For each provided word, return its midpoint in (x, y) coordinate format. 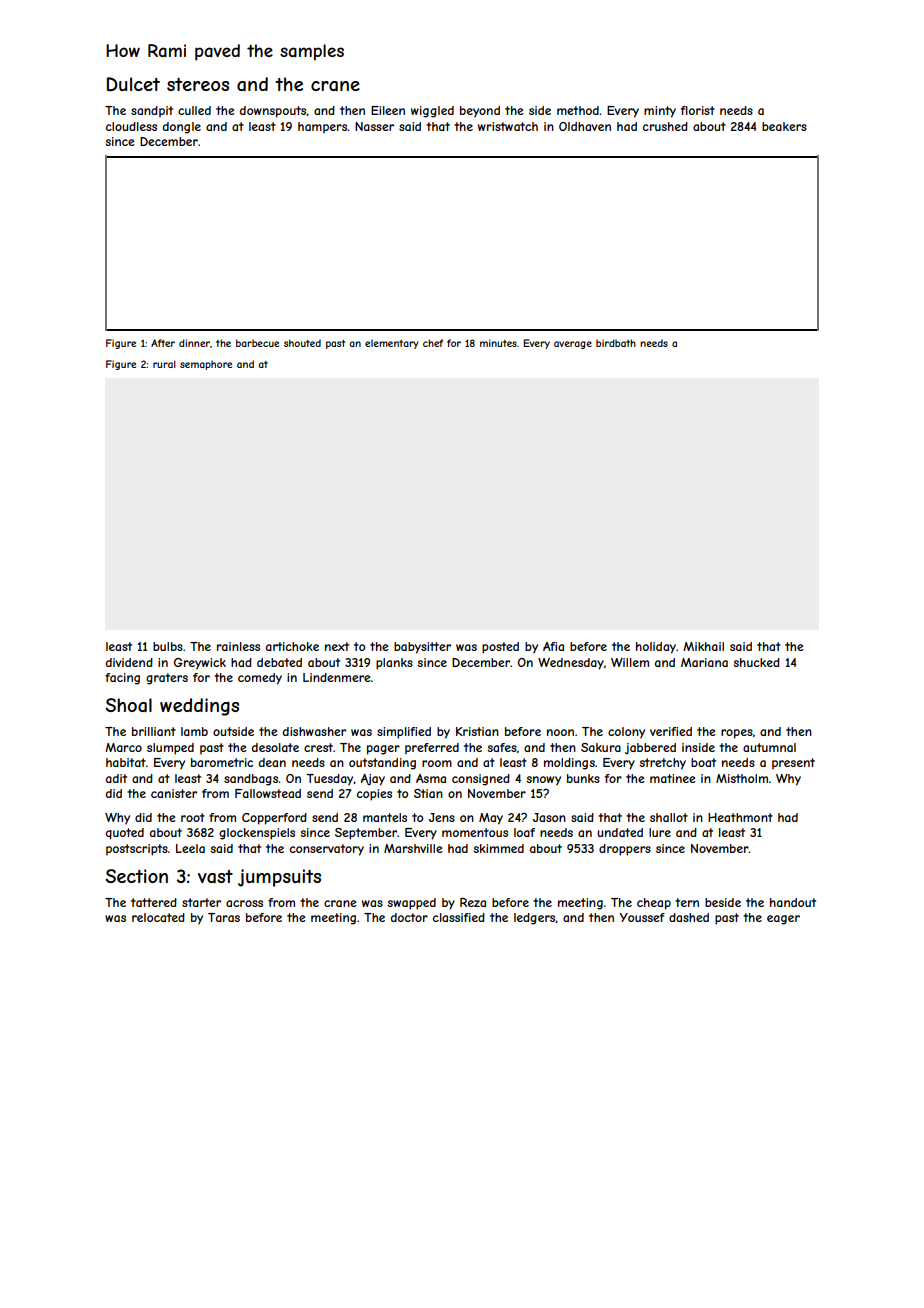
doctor (409, 917)
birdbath (616, 343)
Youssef (642, 917)
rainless (238, 646)
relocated (158, 917)
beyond (480, 112)
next (337, 646)
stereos (198, 84)
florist (698, 110)
